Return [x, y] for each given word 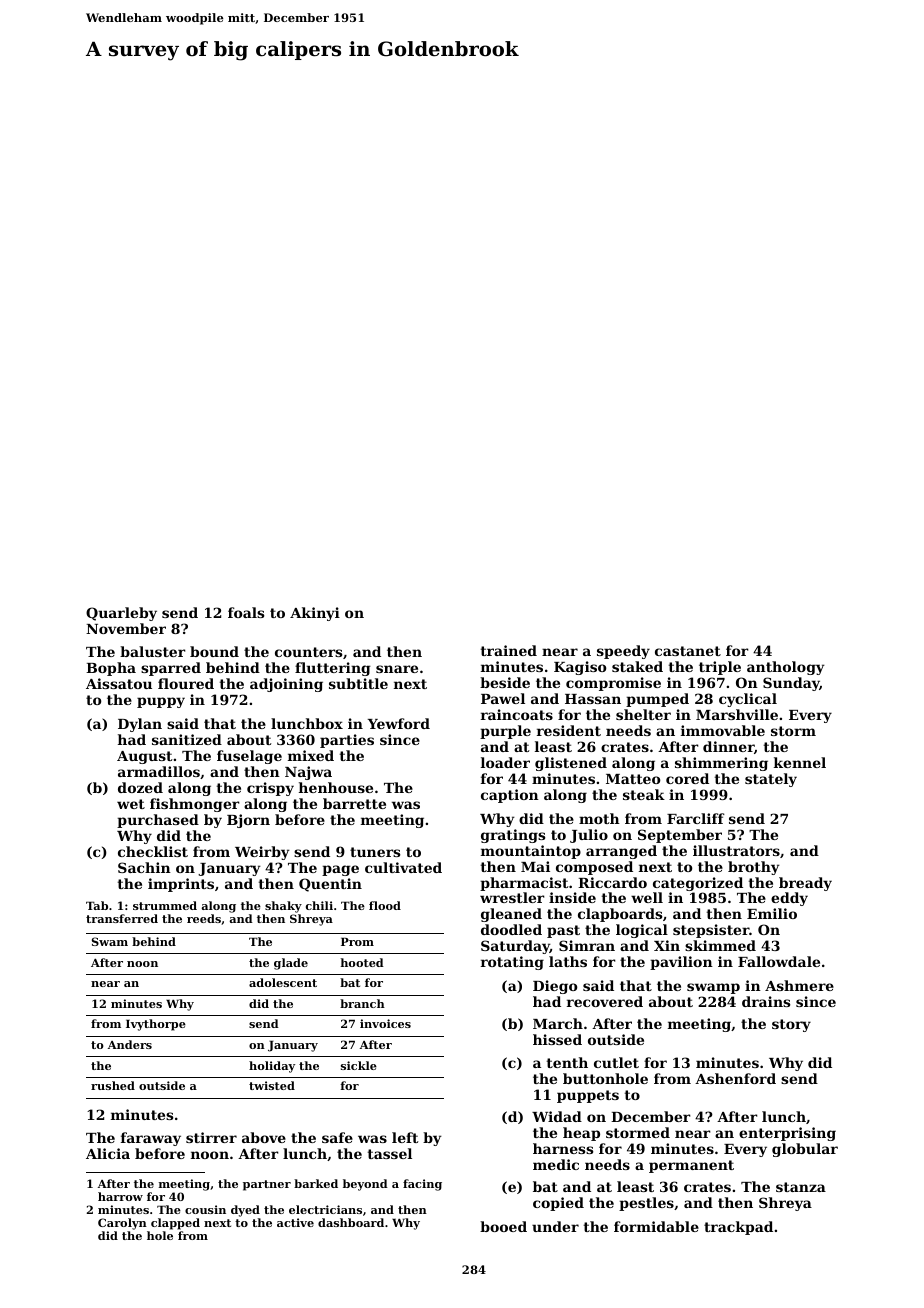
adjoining [286, 685]
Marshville [737, 714]
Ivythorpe [156, 1025]
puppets [588, 1096]
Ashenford [735, 1078]
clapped [175, 1224]
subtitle [358, 683]
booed [503, 1226]
